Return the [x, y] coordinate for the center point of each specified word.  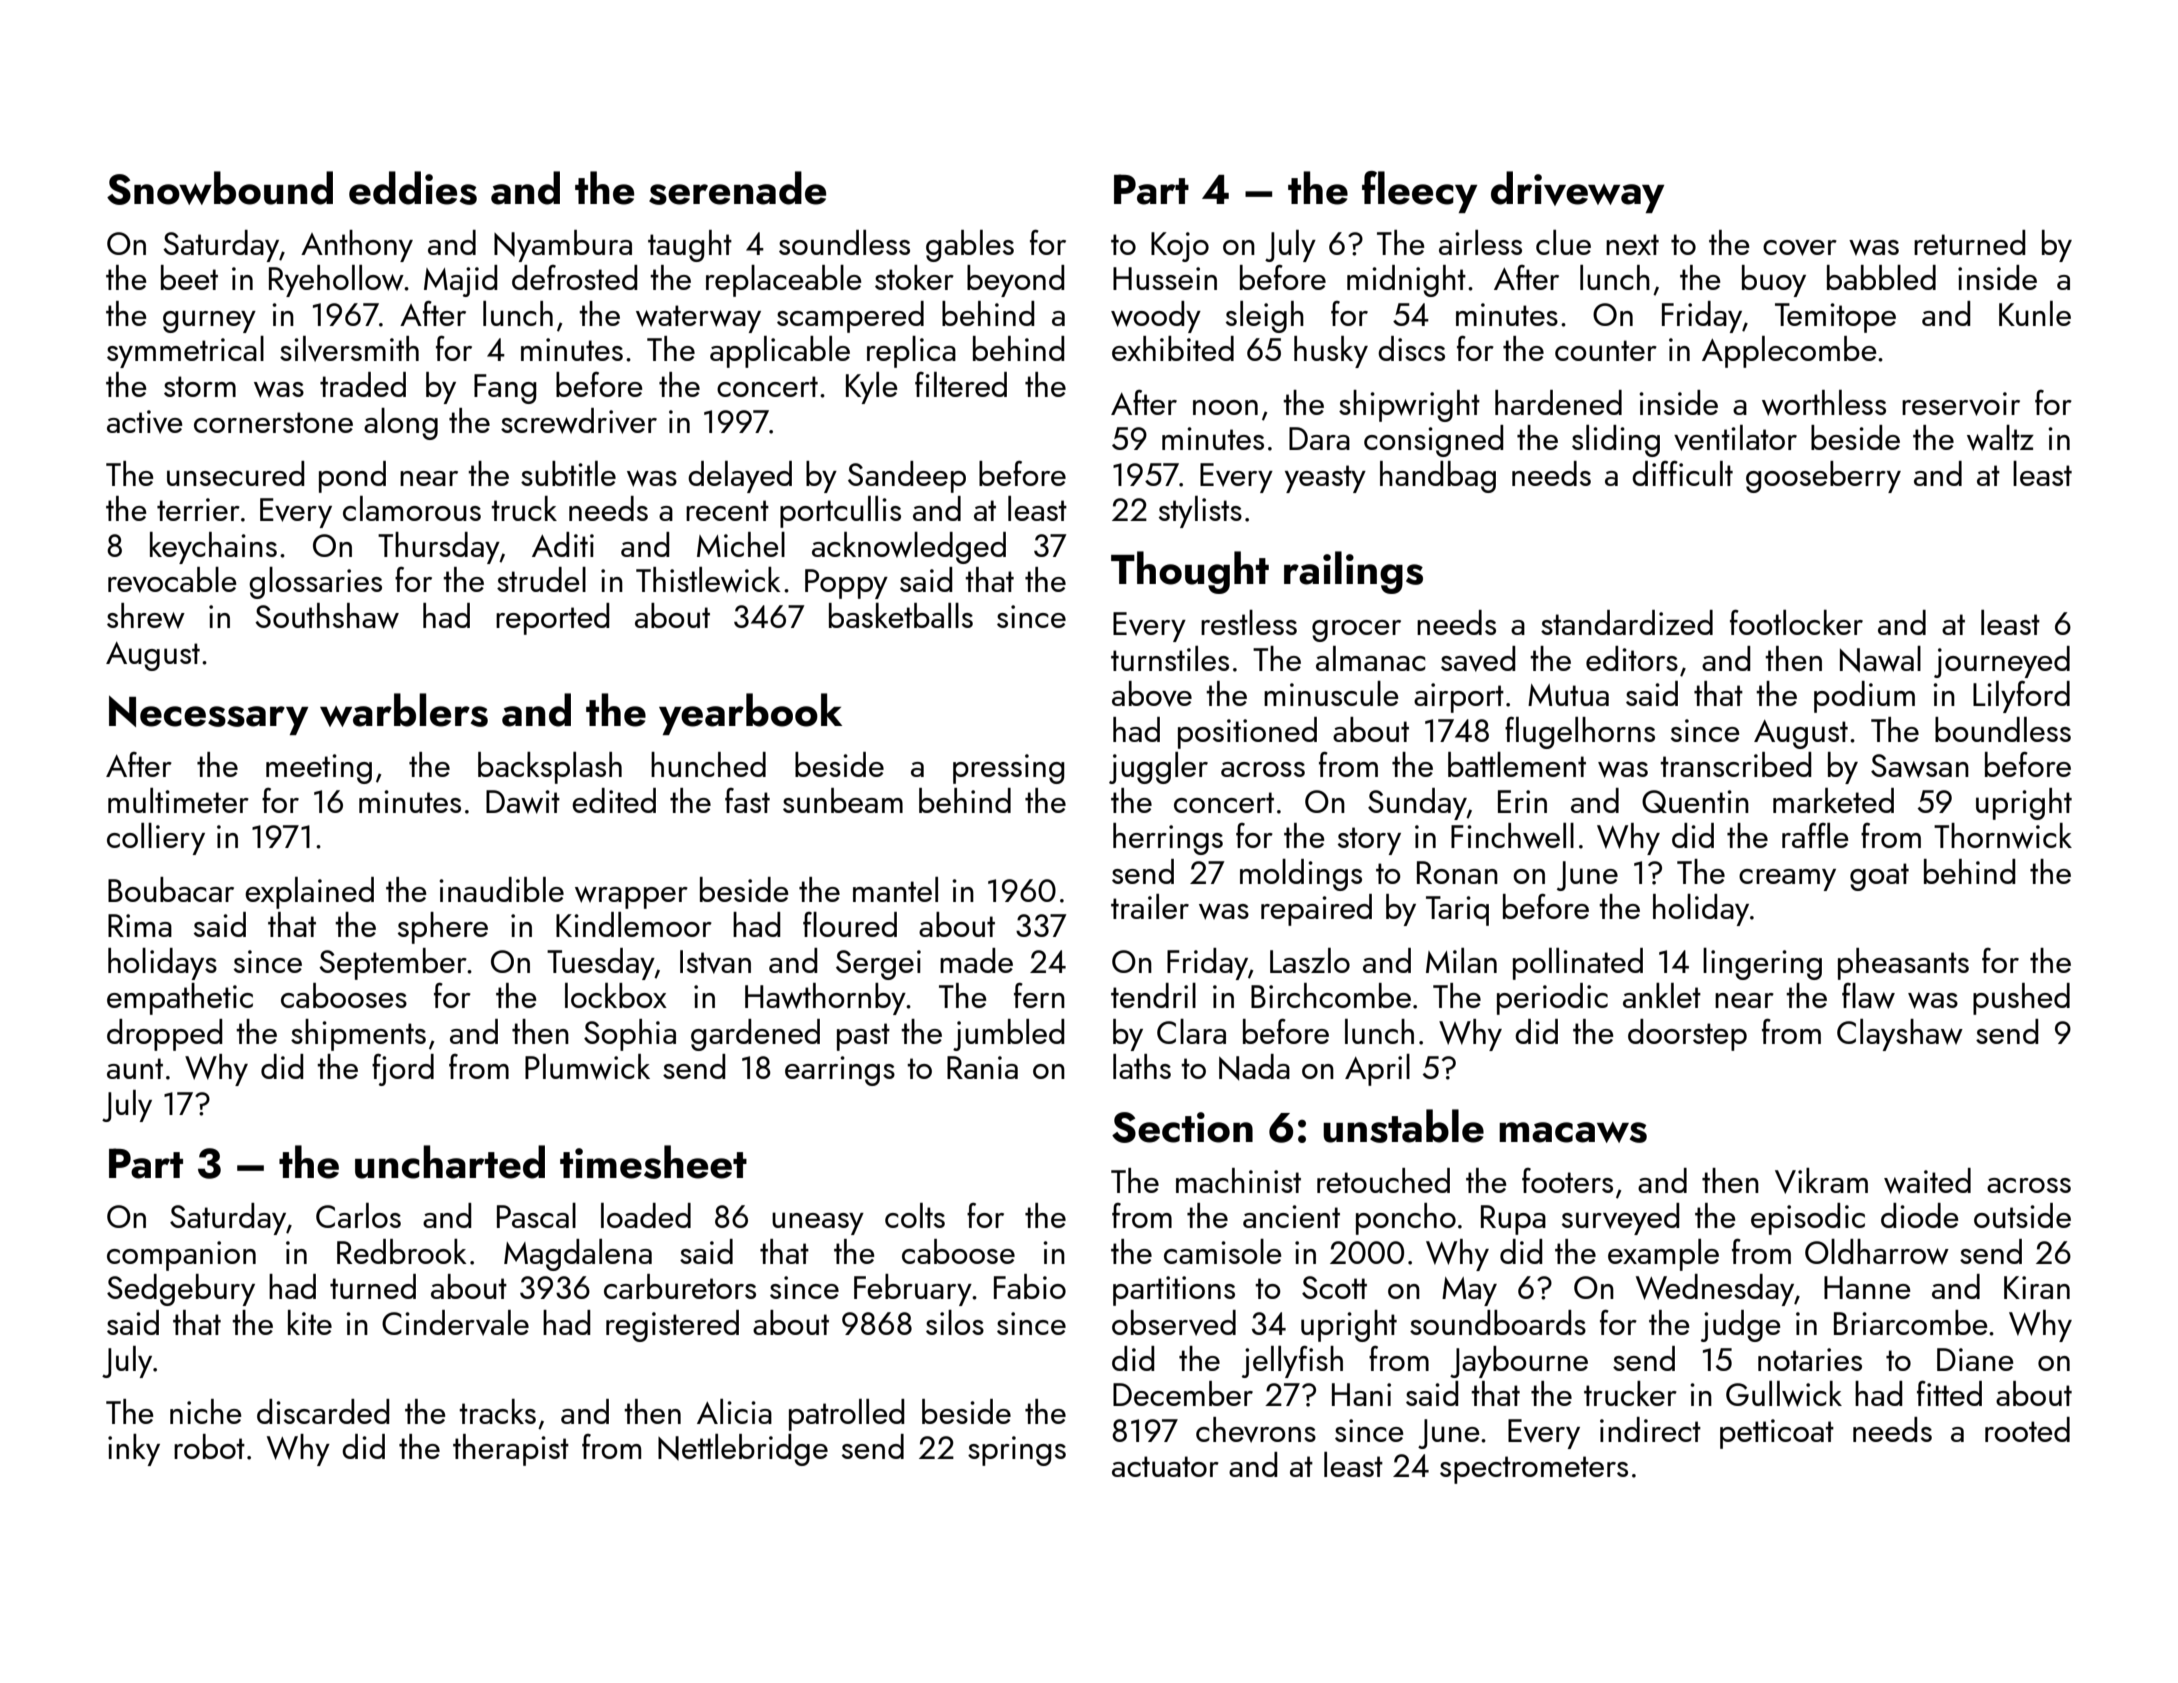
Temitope [1835, 318]
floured [850, 924]
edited [614, 800]
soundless [844, 242]
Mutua [1568, 695]
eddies [413, 188]
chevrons [1256, 1430]
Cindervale [455, 1323]
